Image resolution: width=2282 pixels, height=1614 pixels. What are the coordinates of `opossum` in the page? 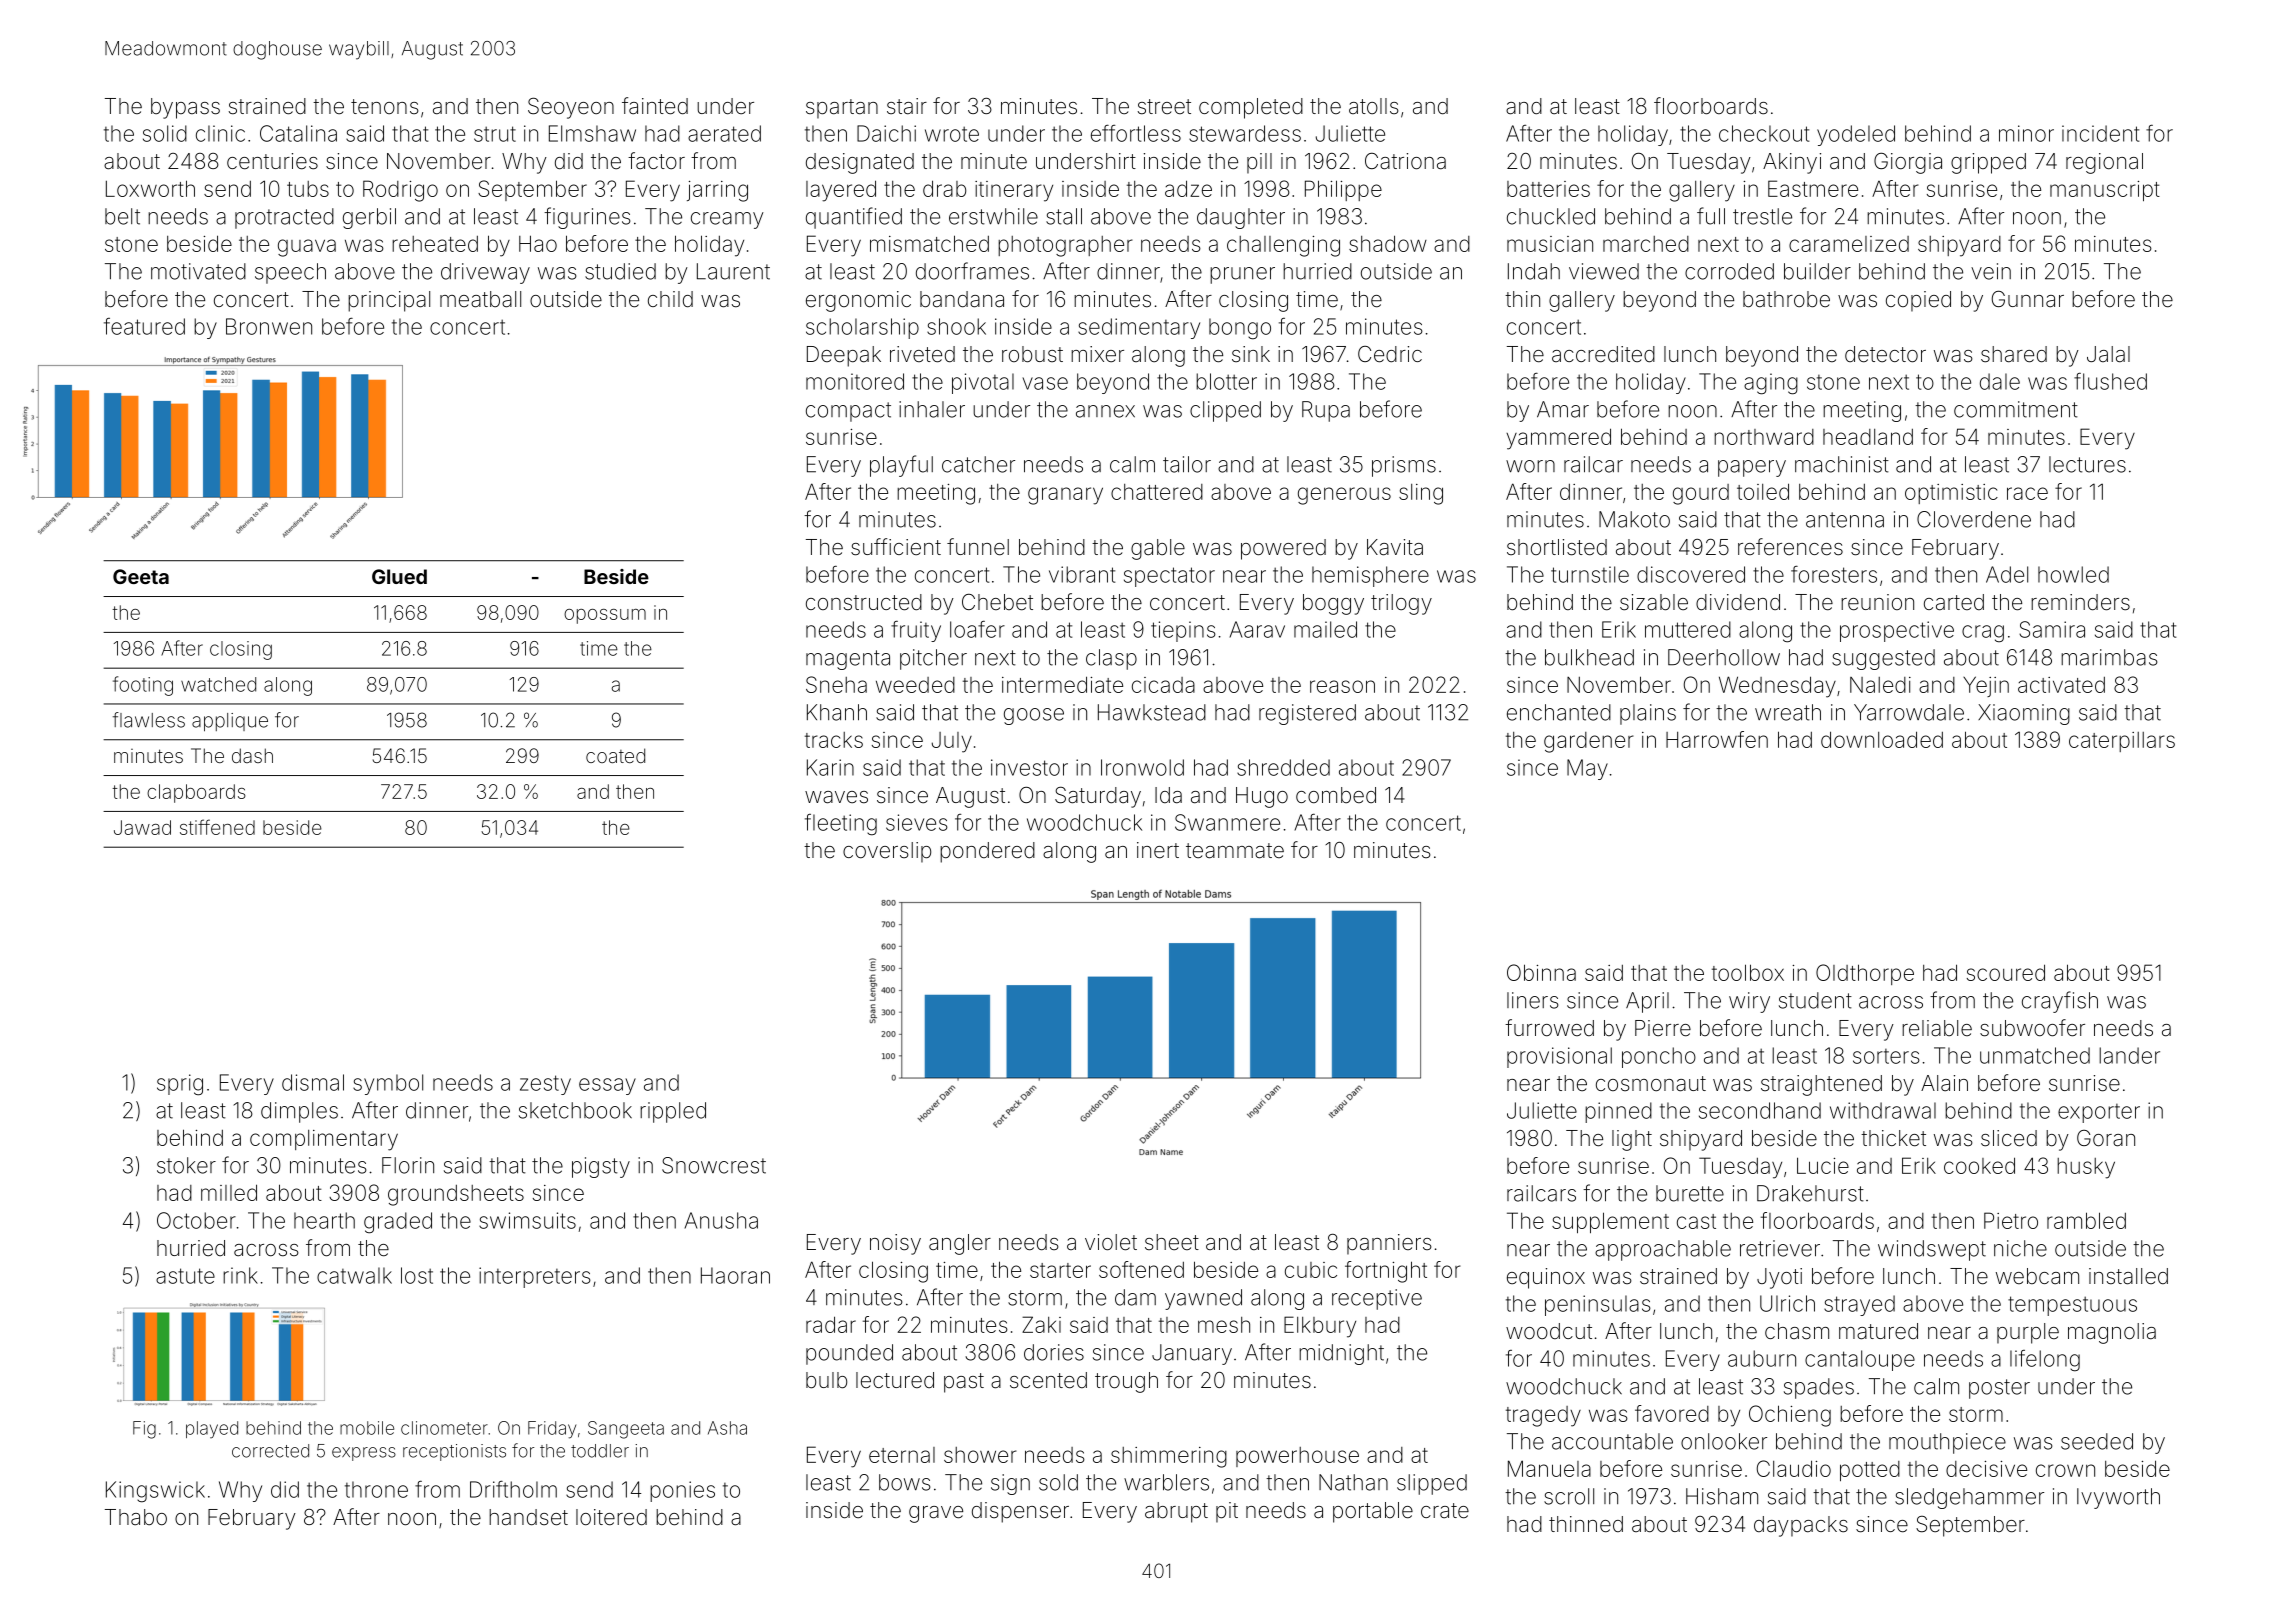 It's located at (605, 616).
